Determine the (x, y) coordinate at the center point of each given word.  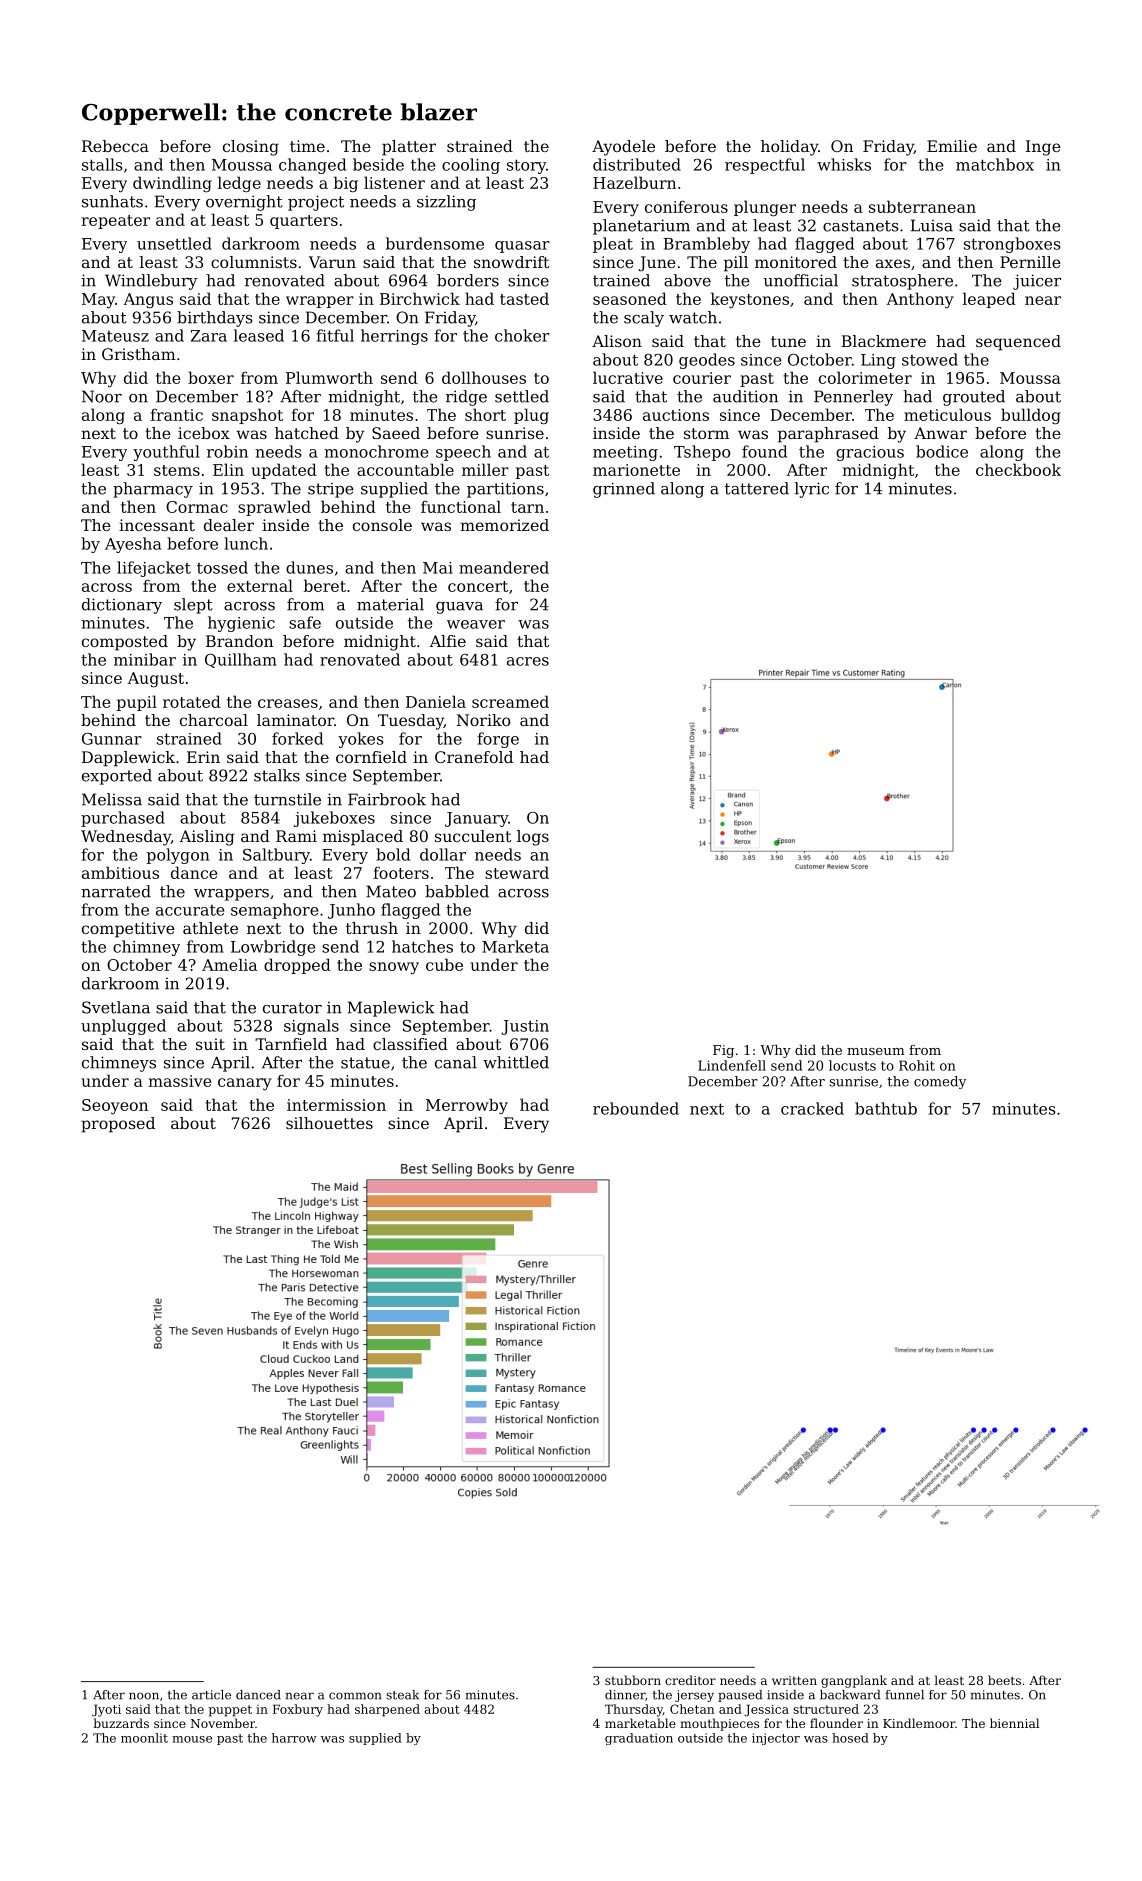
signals (311, 1027)
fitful (335, 335)
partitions (505, 490)
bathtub (886, 1108)
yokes (361, 740)
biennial (1014, 1723)
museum (876, 1051)
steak (402, 1695)
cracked (812, 1108)
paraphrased (828, 435)
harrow (294, 1738)
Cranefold (474, 757)
